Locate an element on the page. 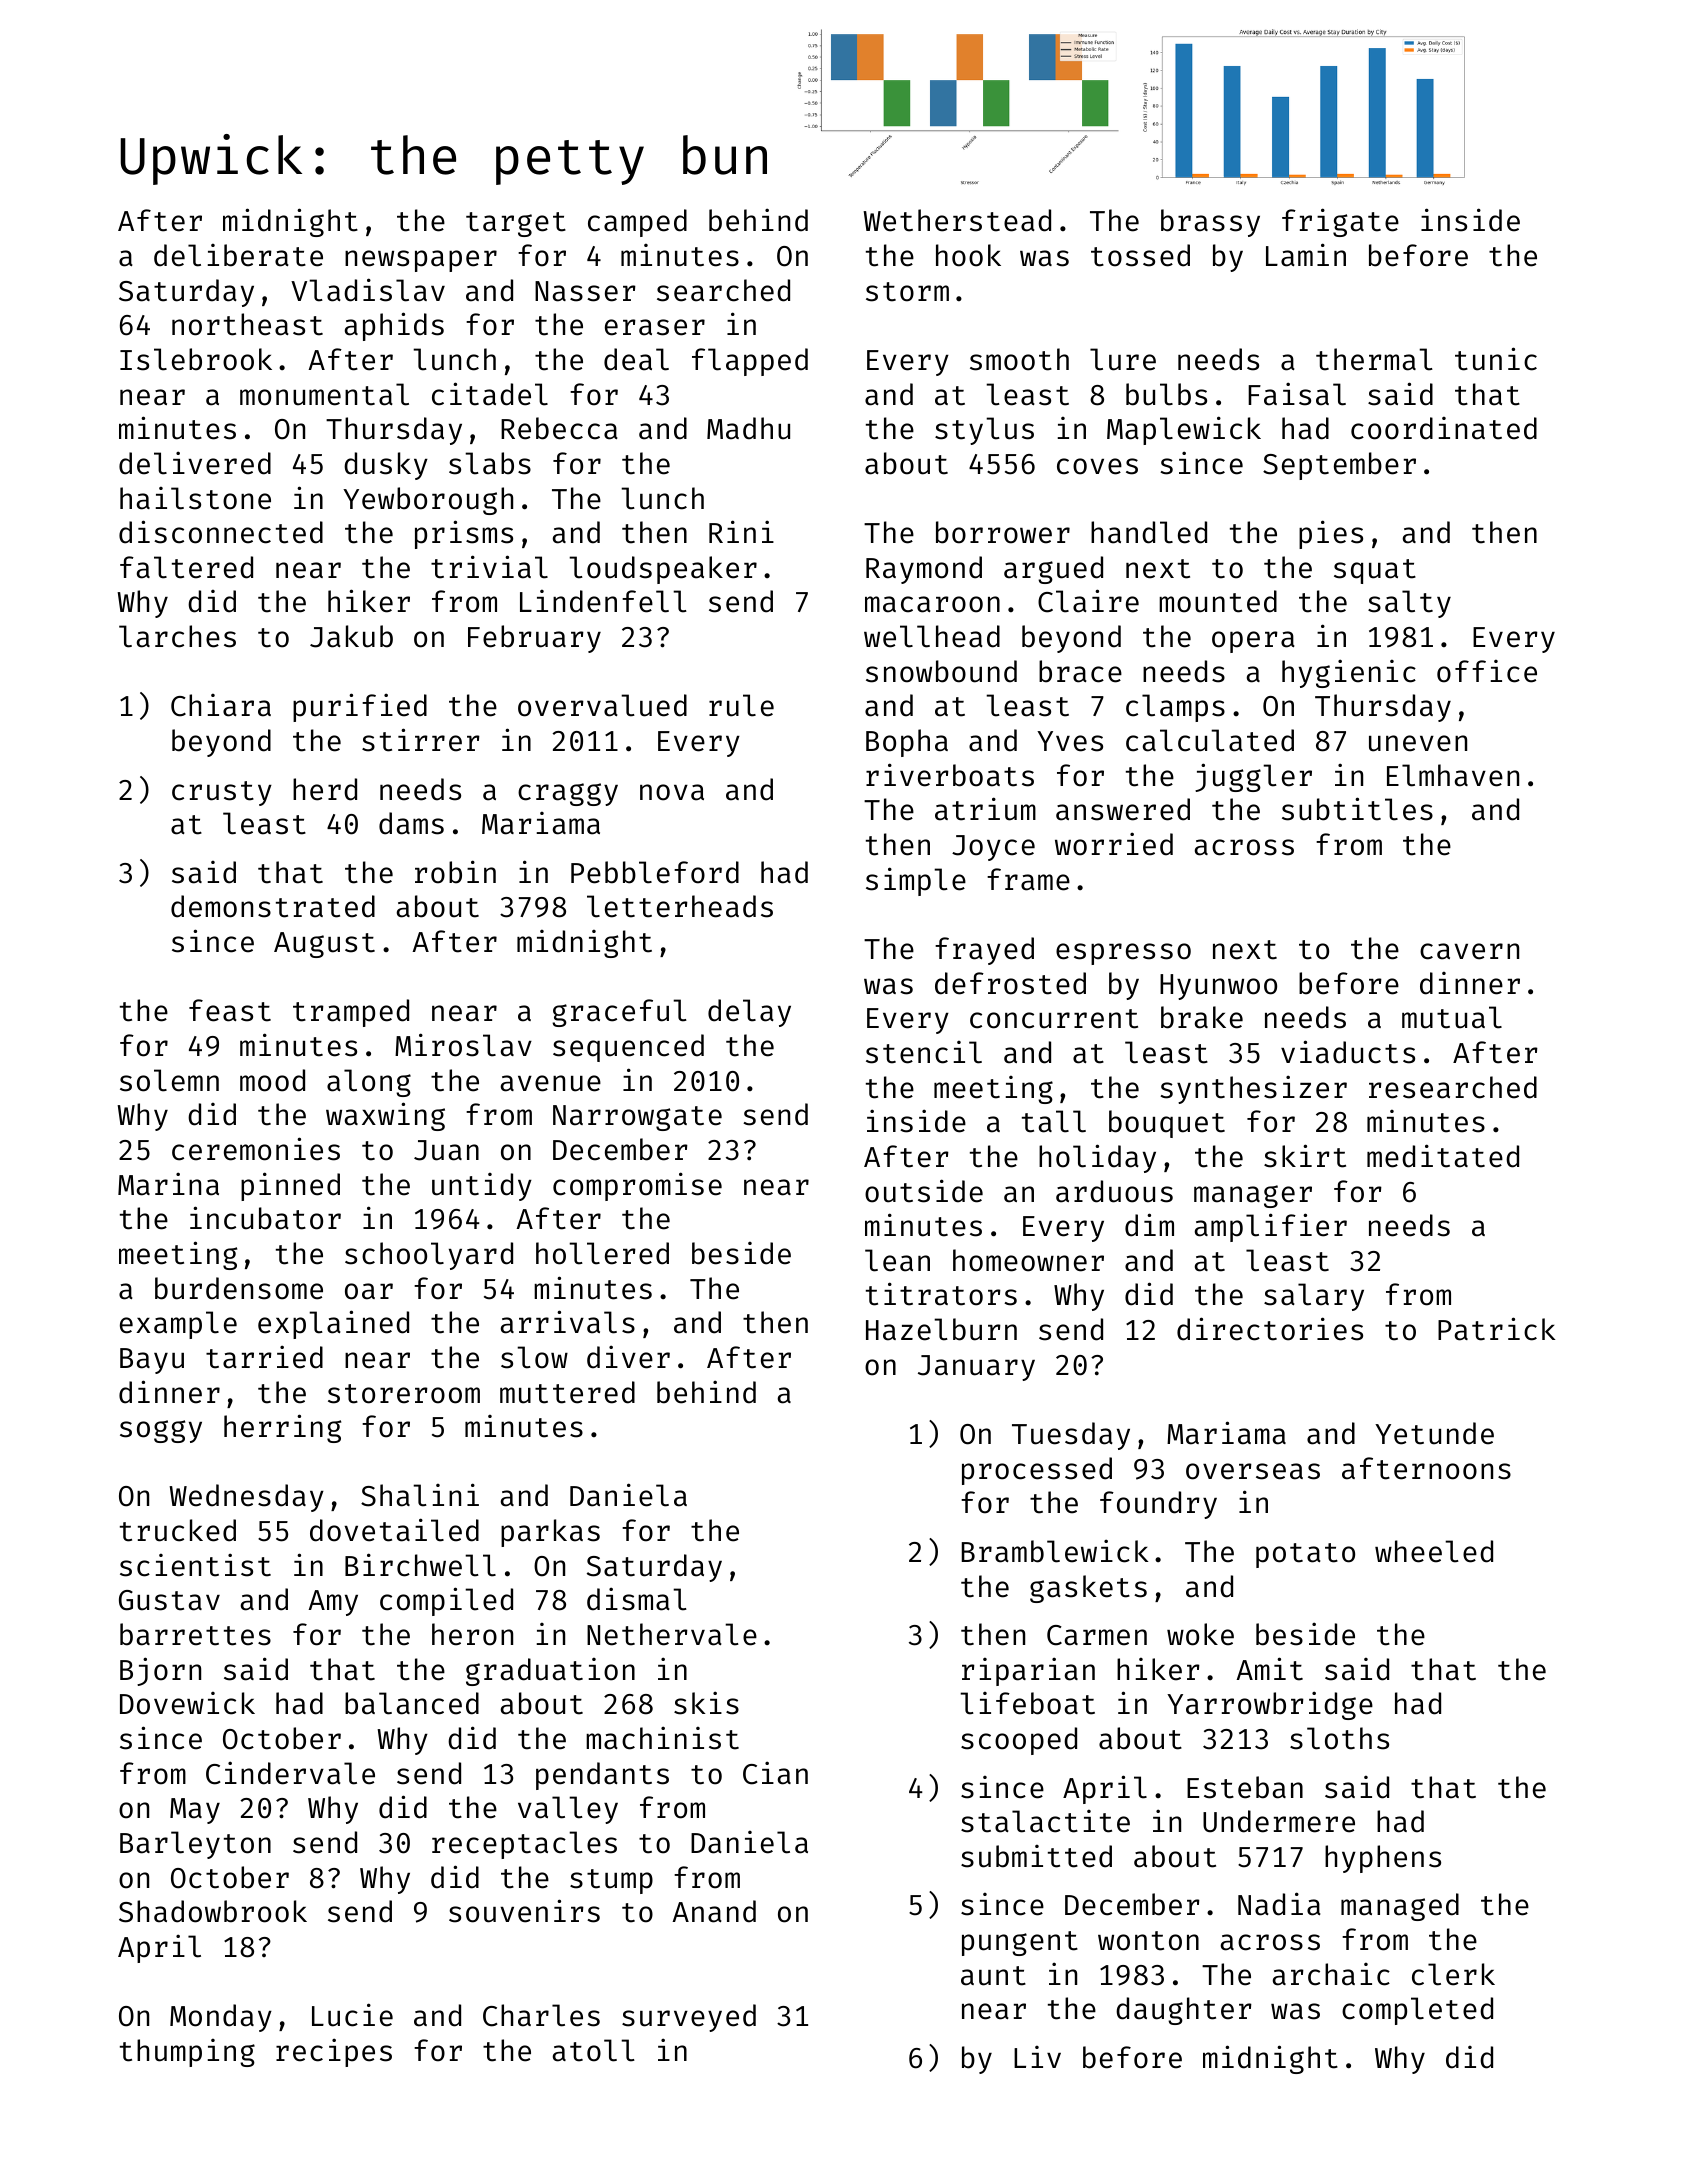  graduation is located at coordinates (550, 1672).
